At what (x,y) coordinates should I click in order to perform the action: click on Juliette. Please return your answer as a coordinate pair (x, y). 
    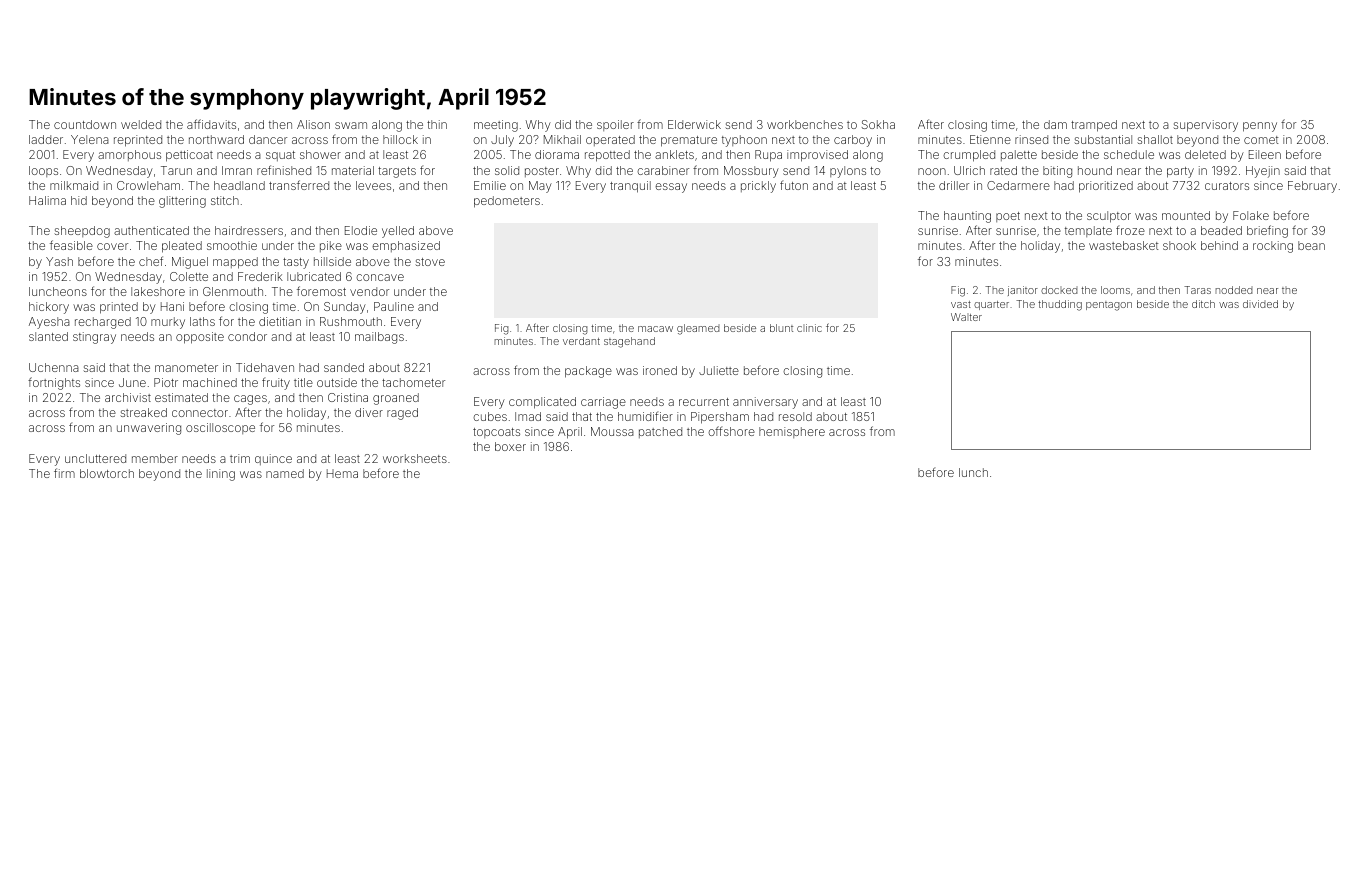
    Looking at the image, I should click on (719, 370).
